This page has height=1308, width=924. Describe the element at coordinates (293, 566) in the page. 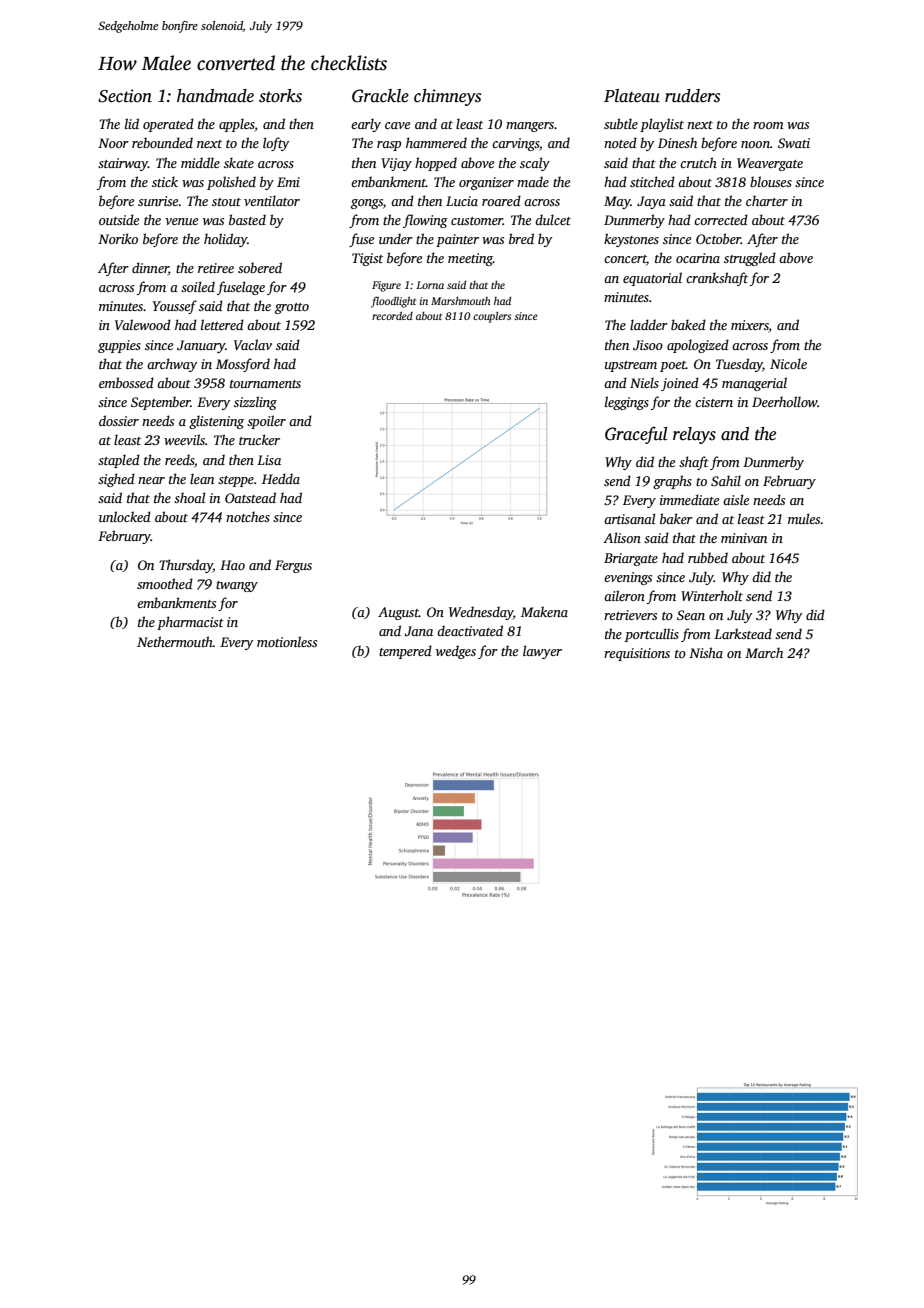

I see `Fergus` at that location.
